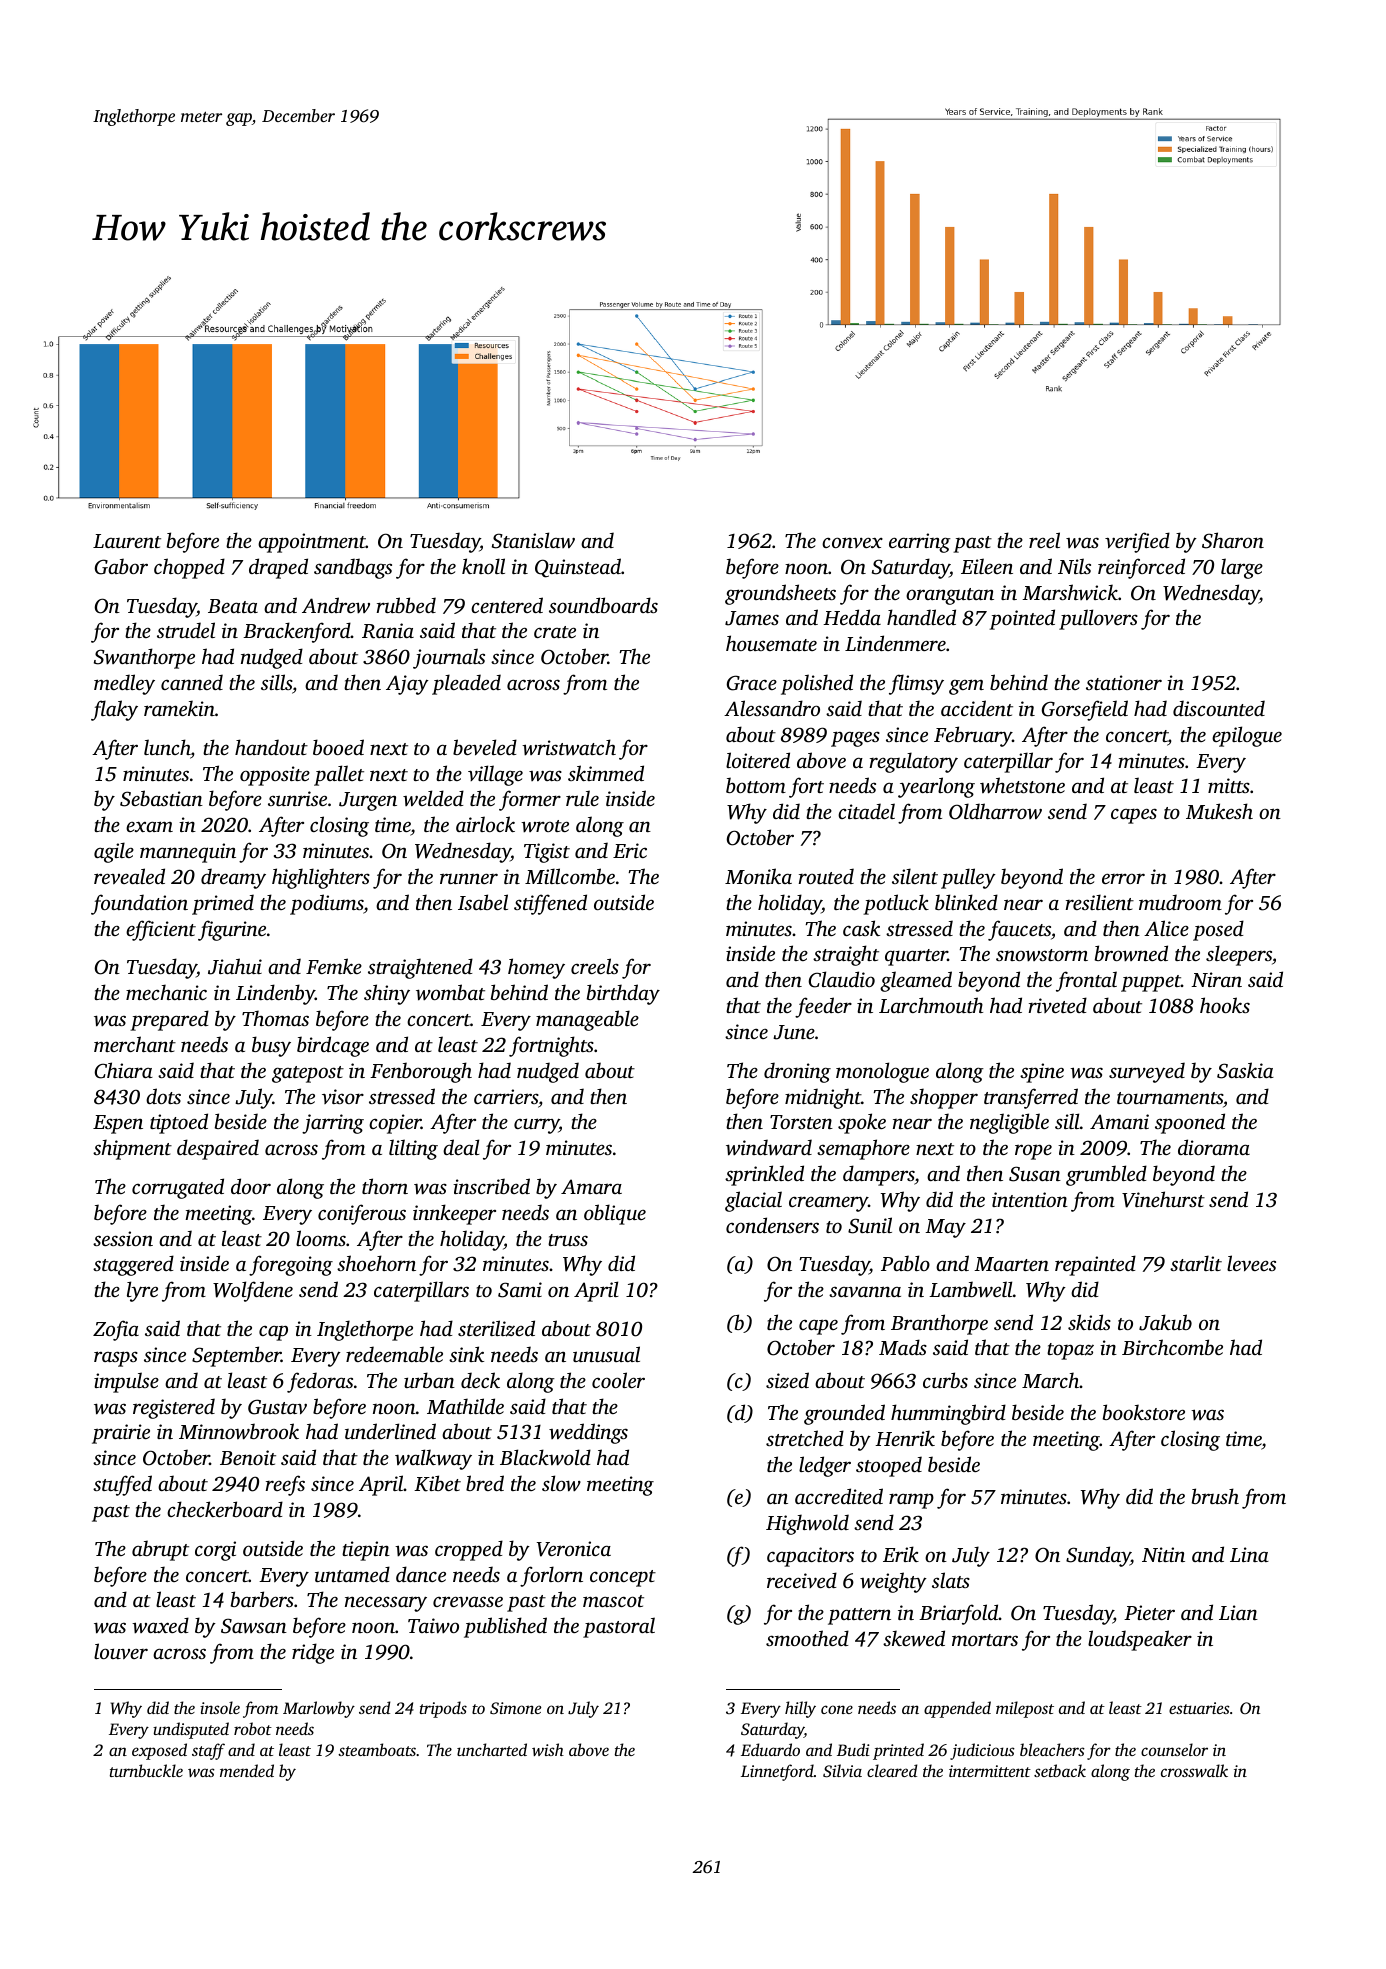  Describe the element at coordinates (1194, 1770) in the screenshot. I see `crosswalk` at that location.
